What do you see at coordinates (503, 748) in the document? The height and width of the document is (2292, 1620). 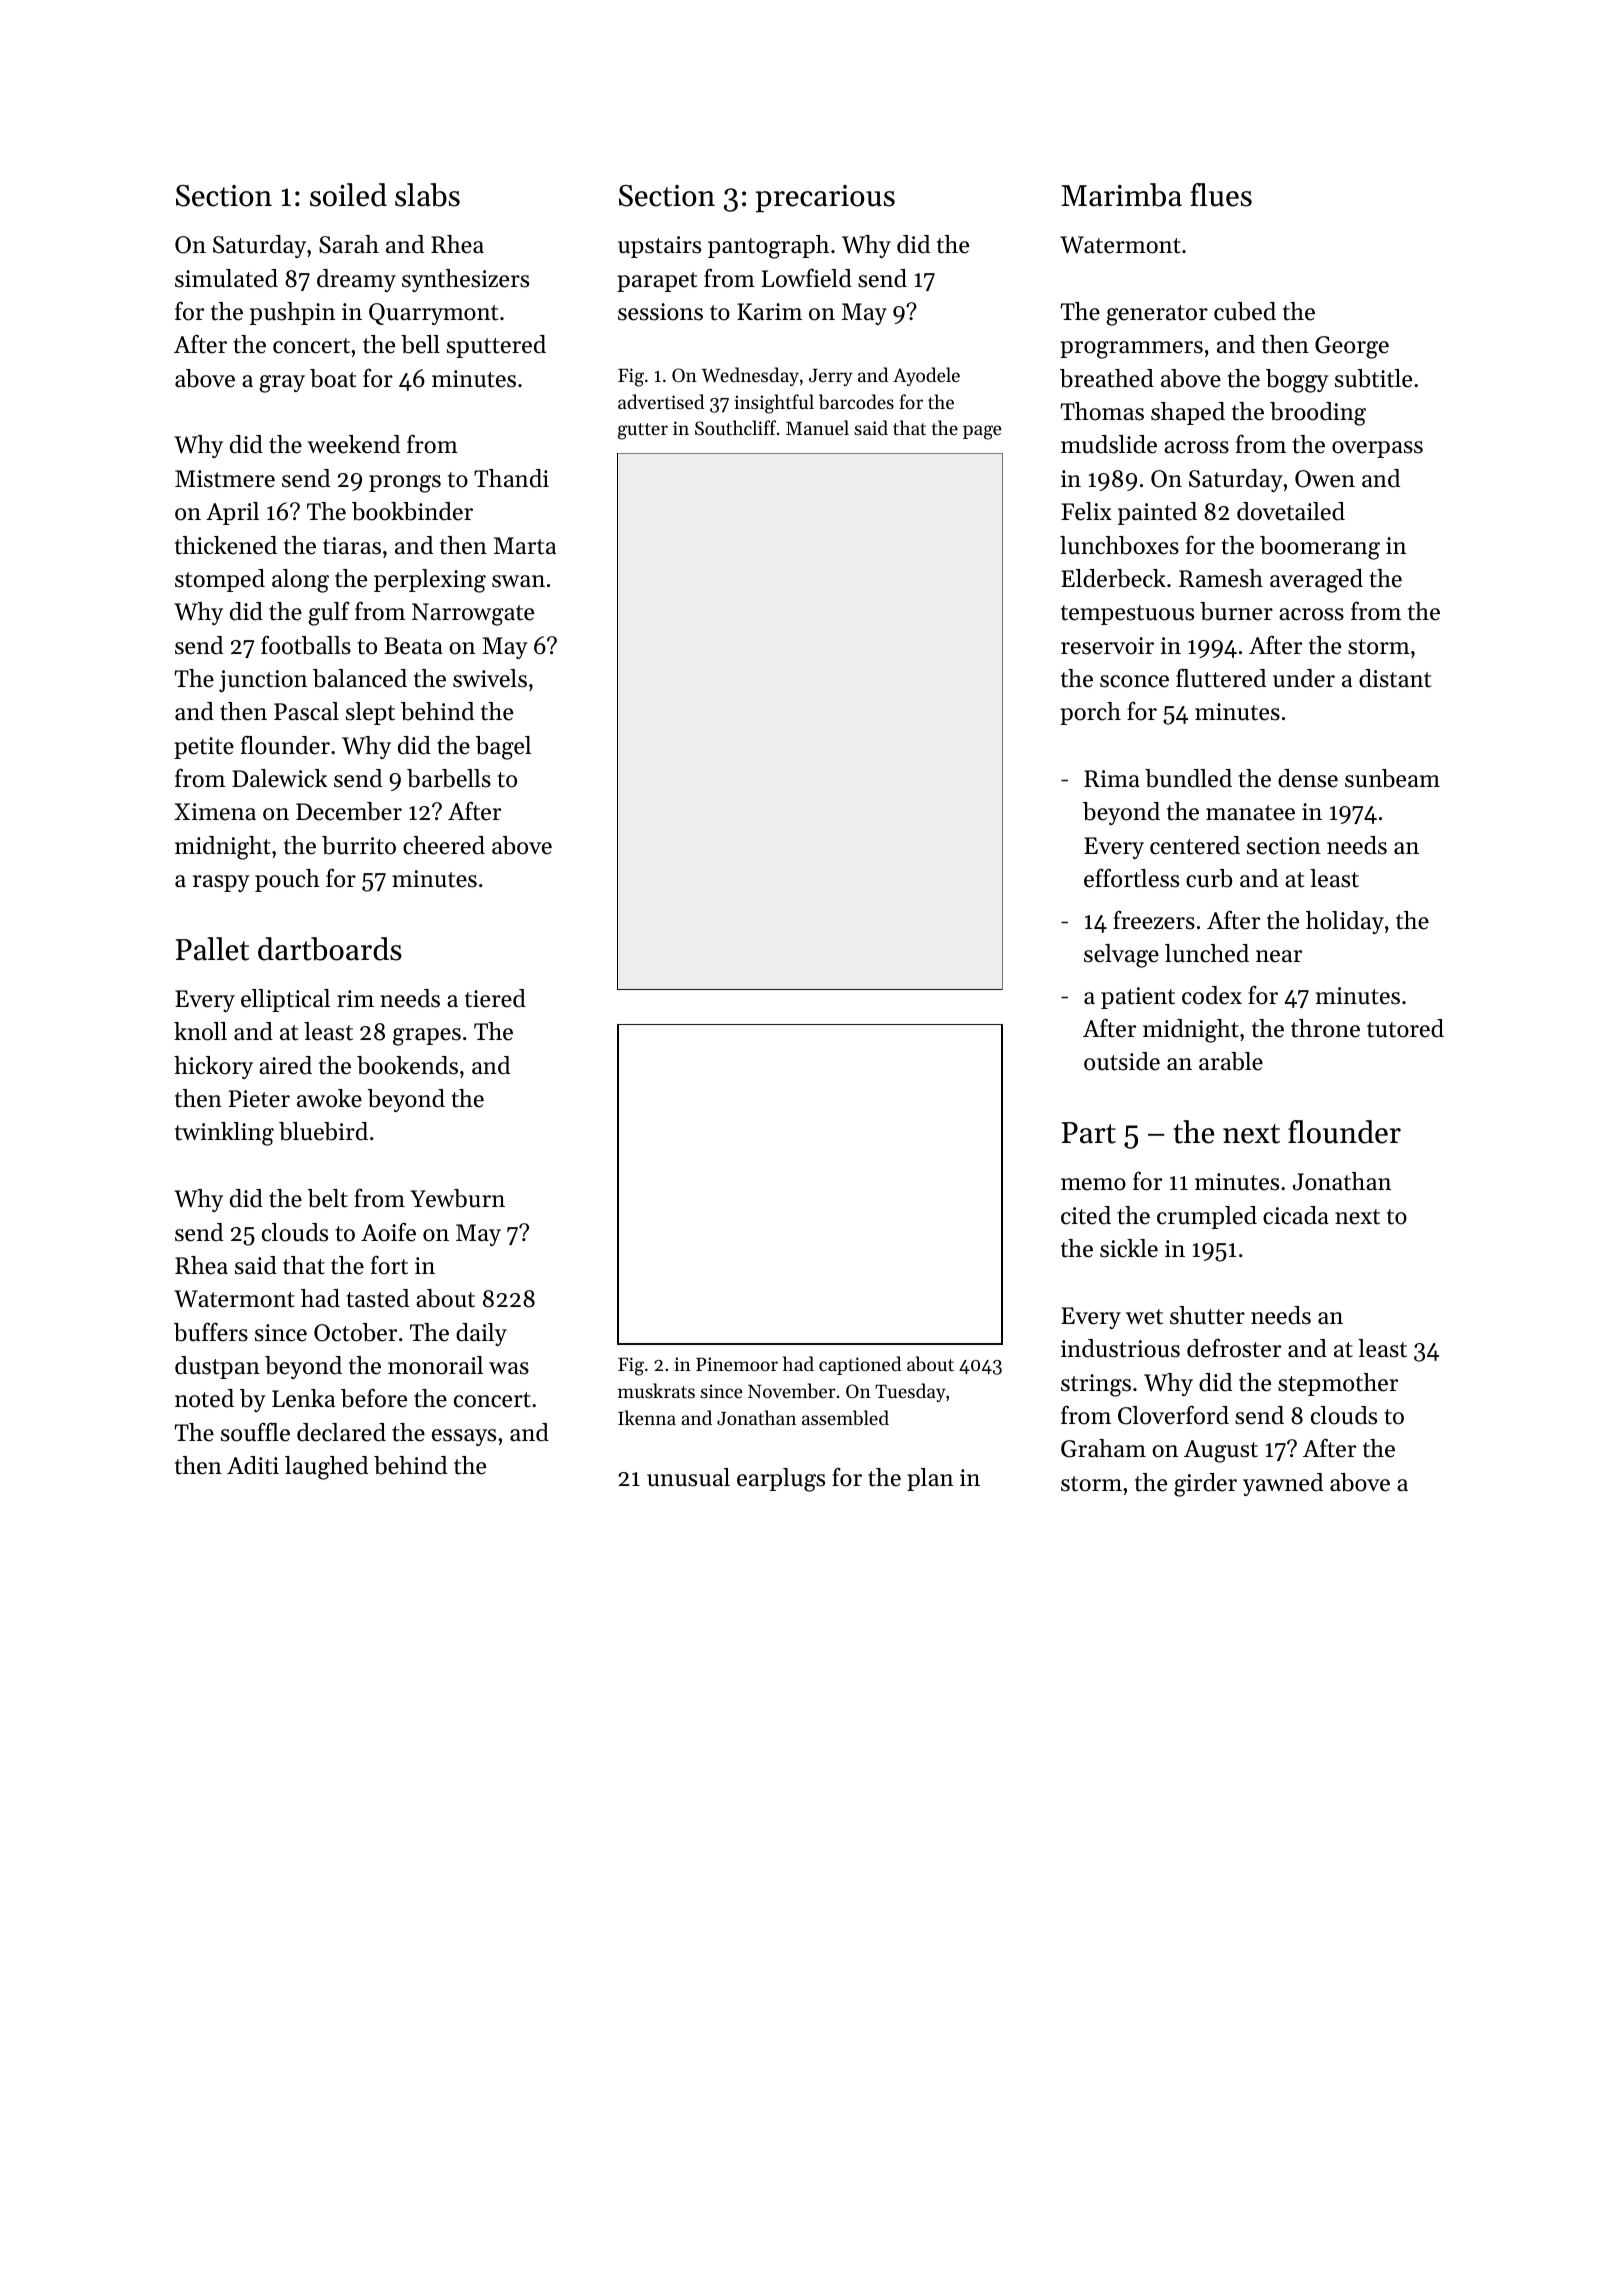 I see `bagel` at bounding box center [503, 748].
